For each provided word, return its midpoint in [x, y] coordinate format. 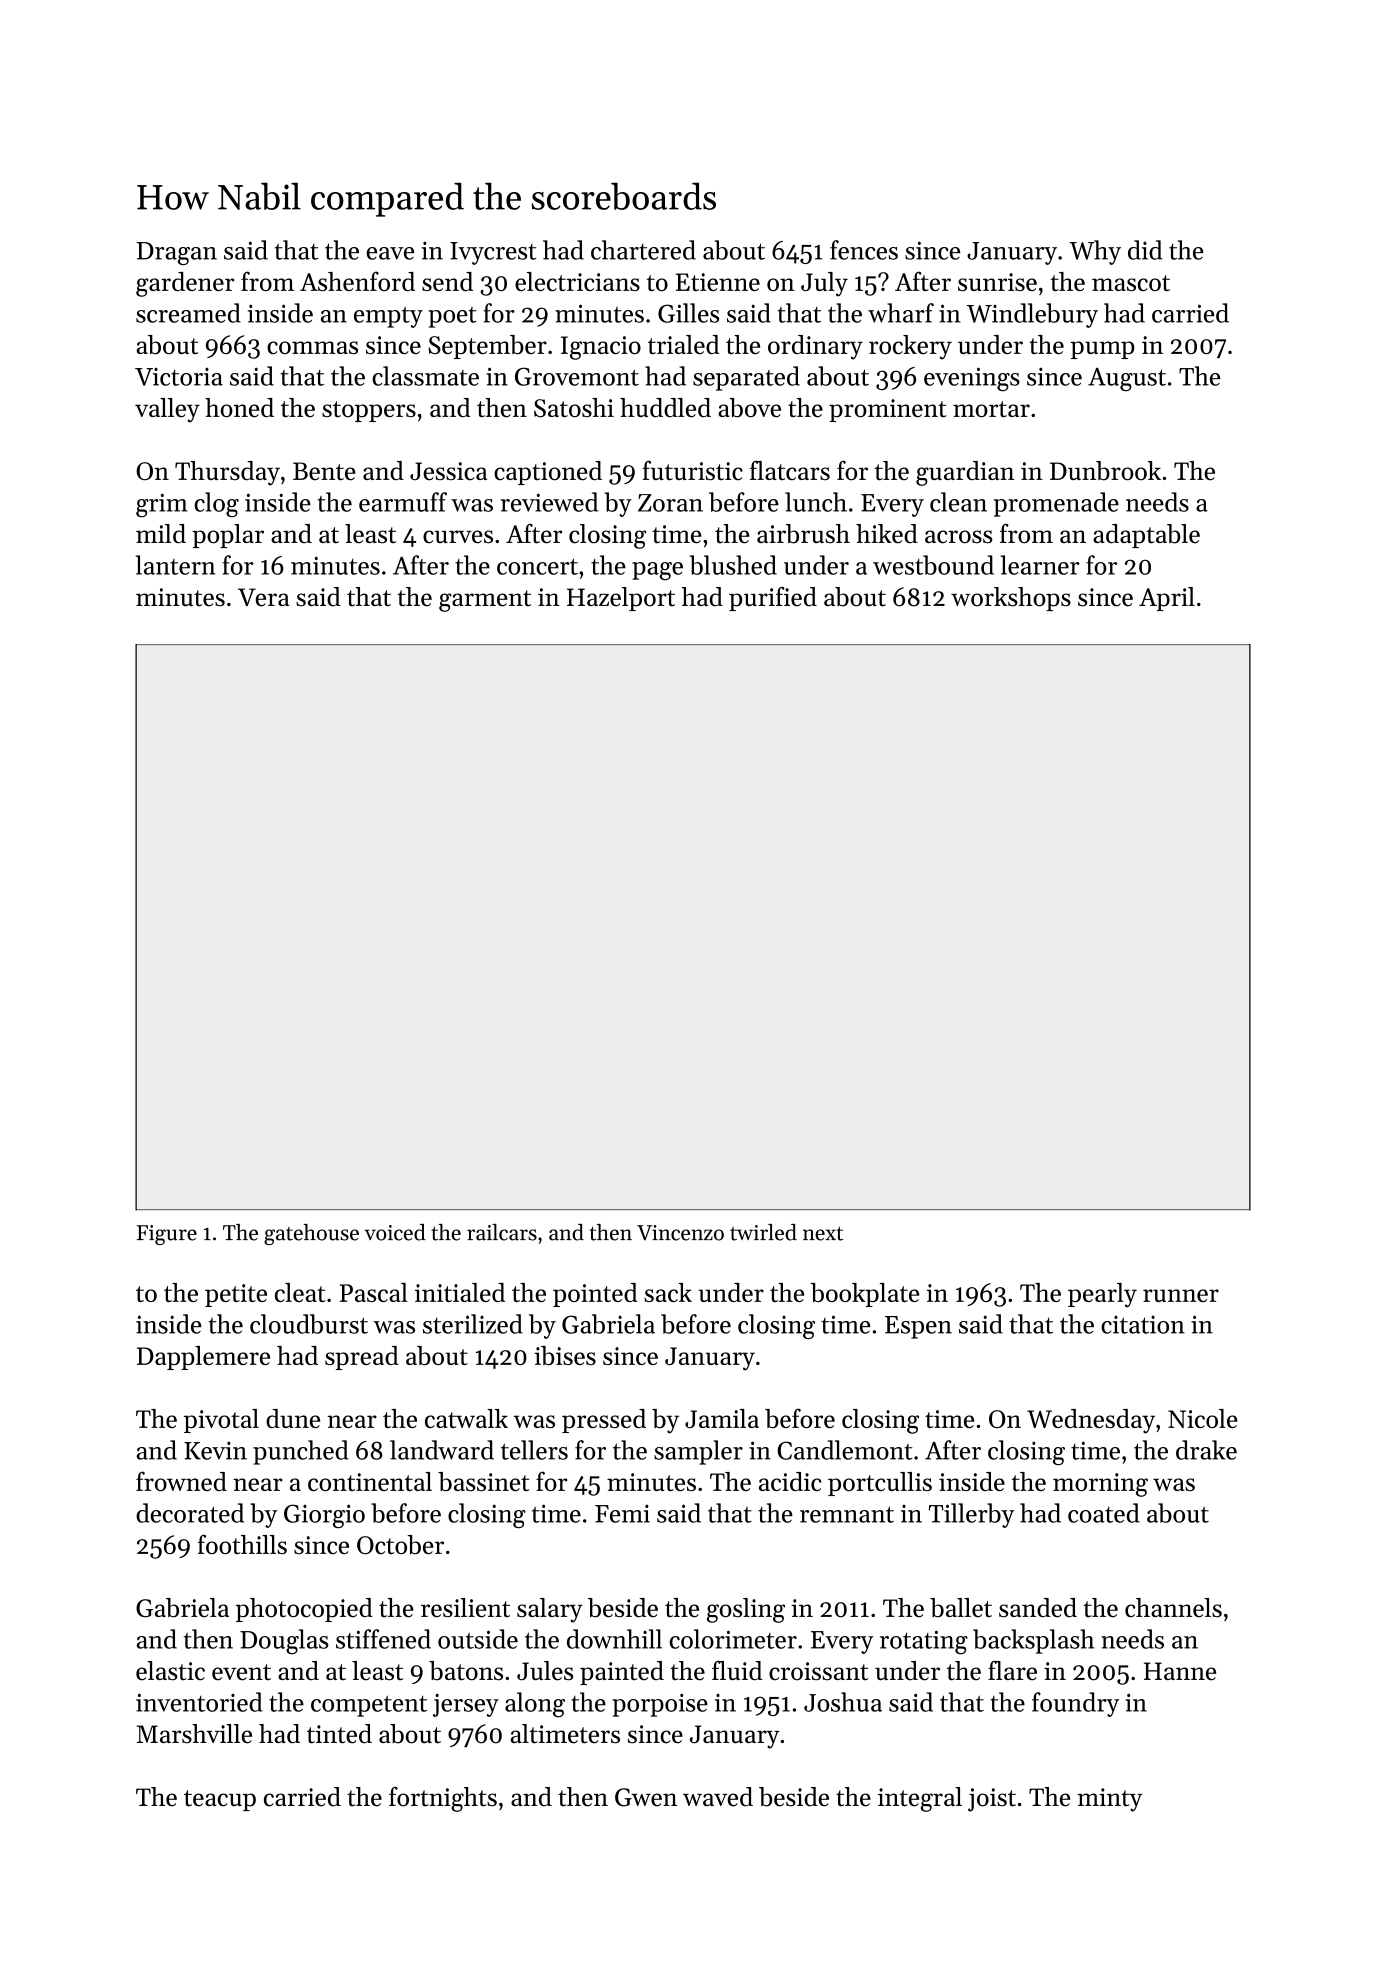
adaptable [1146, 536]
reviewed [549, 502]
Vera [263, 597]
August [1127, 379]
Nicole [1203, 1418]
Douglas [284, 1642]
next [823, 1233]
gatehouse [311, 1234]
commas [312, 347]
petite [236, 1295]
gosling [746, 1610]
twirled [763, 1232]
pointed [595, 1295]
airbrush [803, 534]
